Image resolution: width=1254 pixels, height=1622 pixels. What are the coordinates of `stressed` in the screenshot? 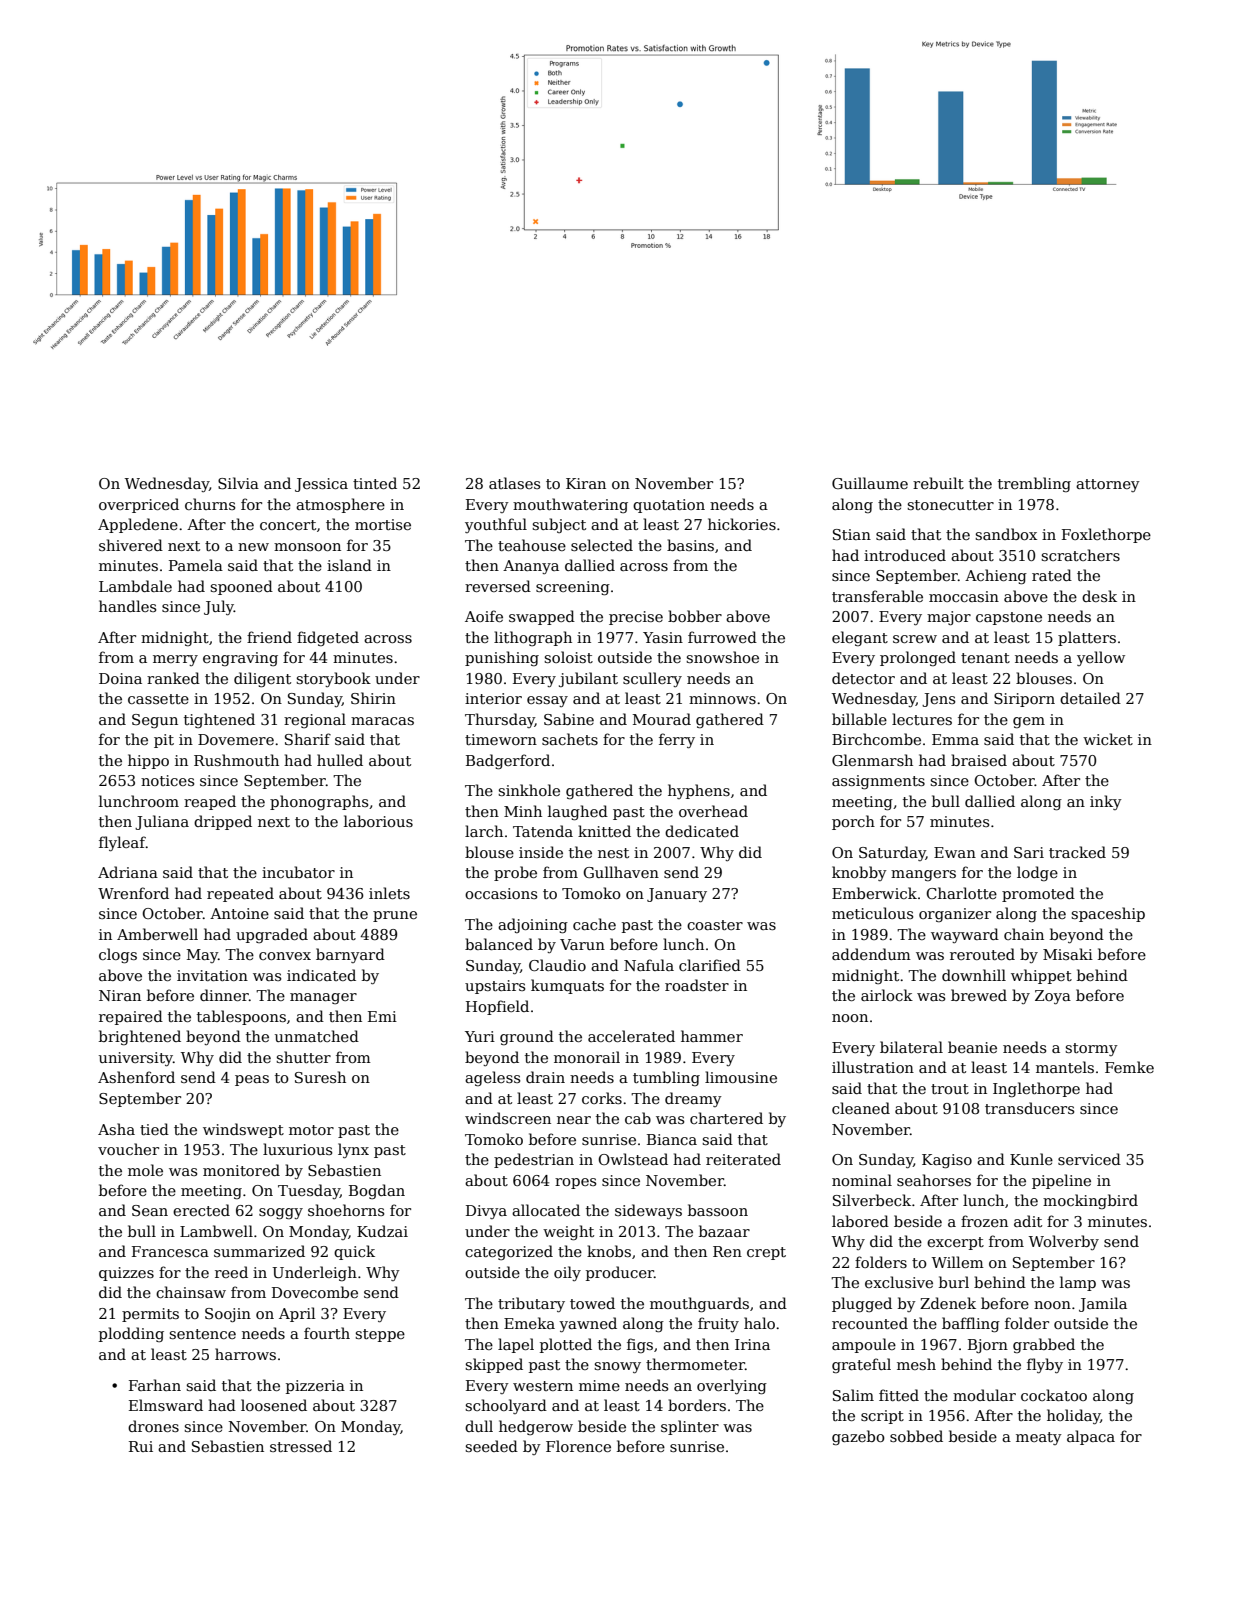 It's located at (301, 1446).
